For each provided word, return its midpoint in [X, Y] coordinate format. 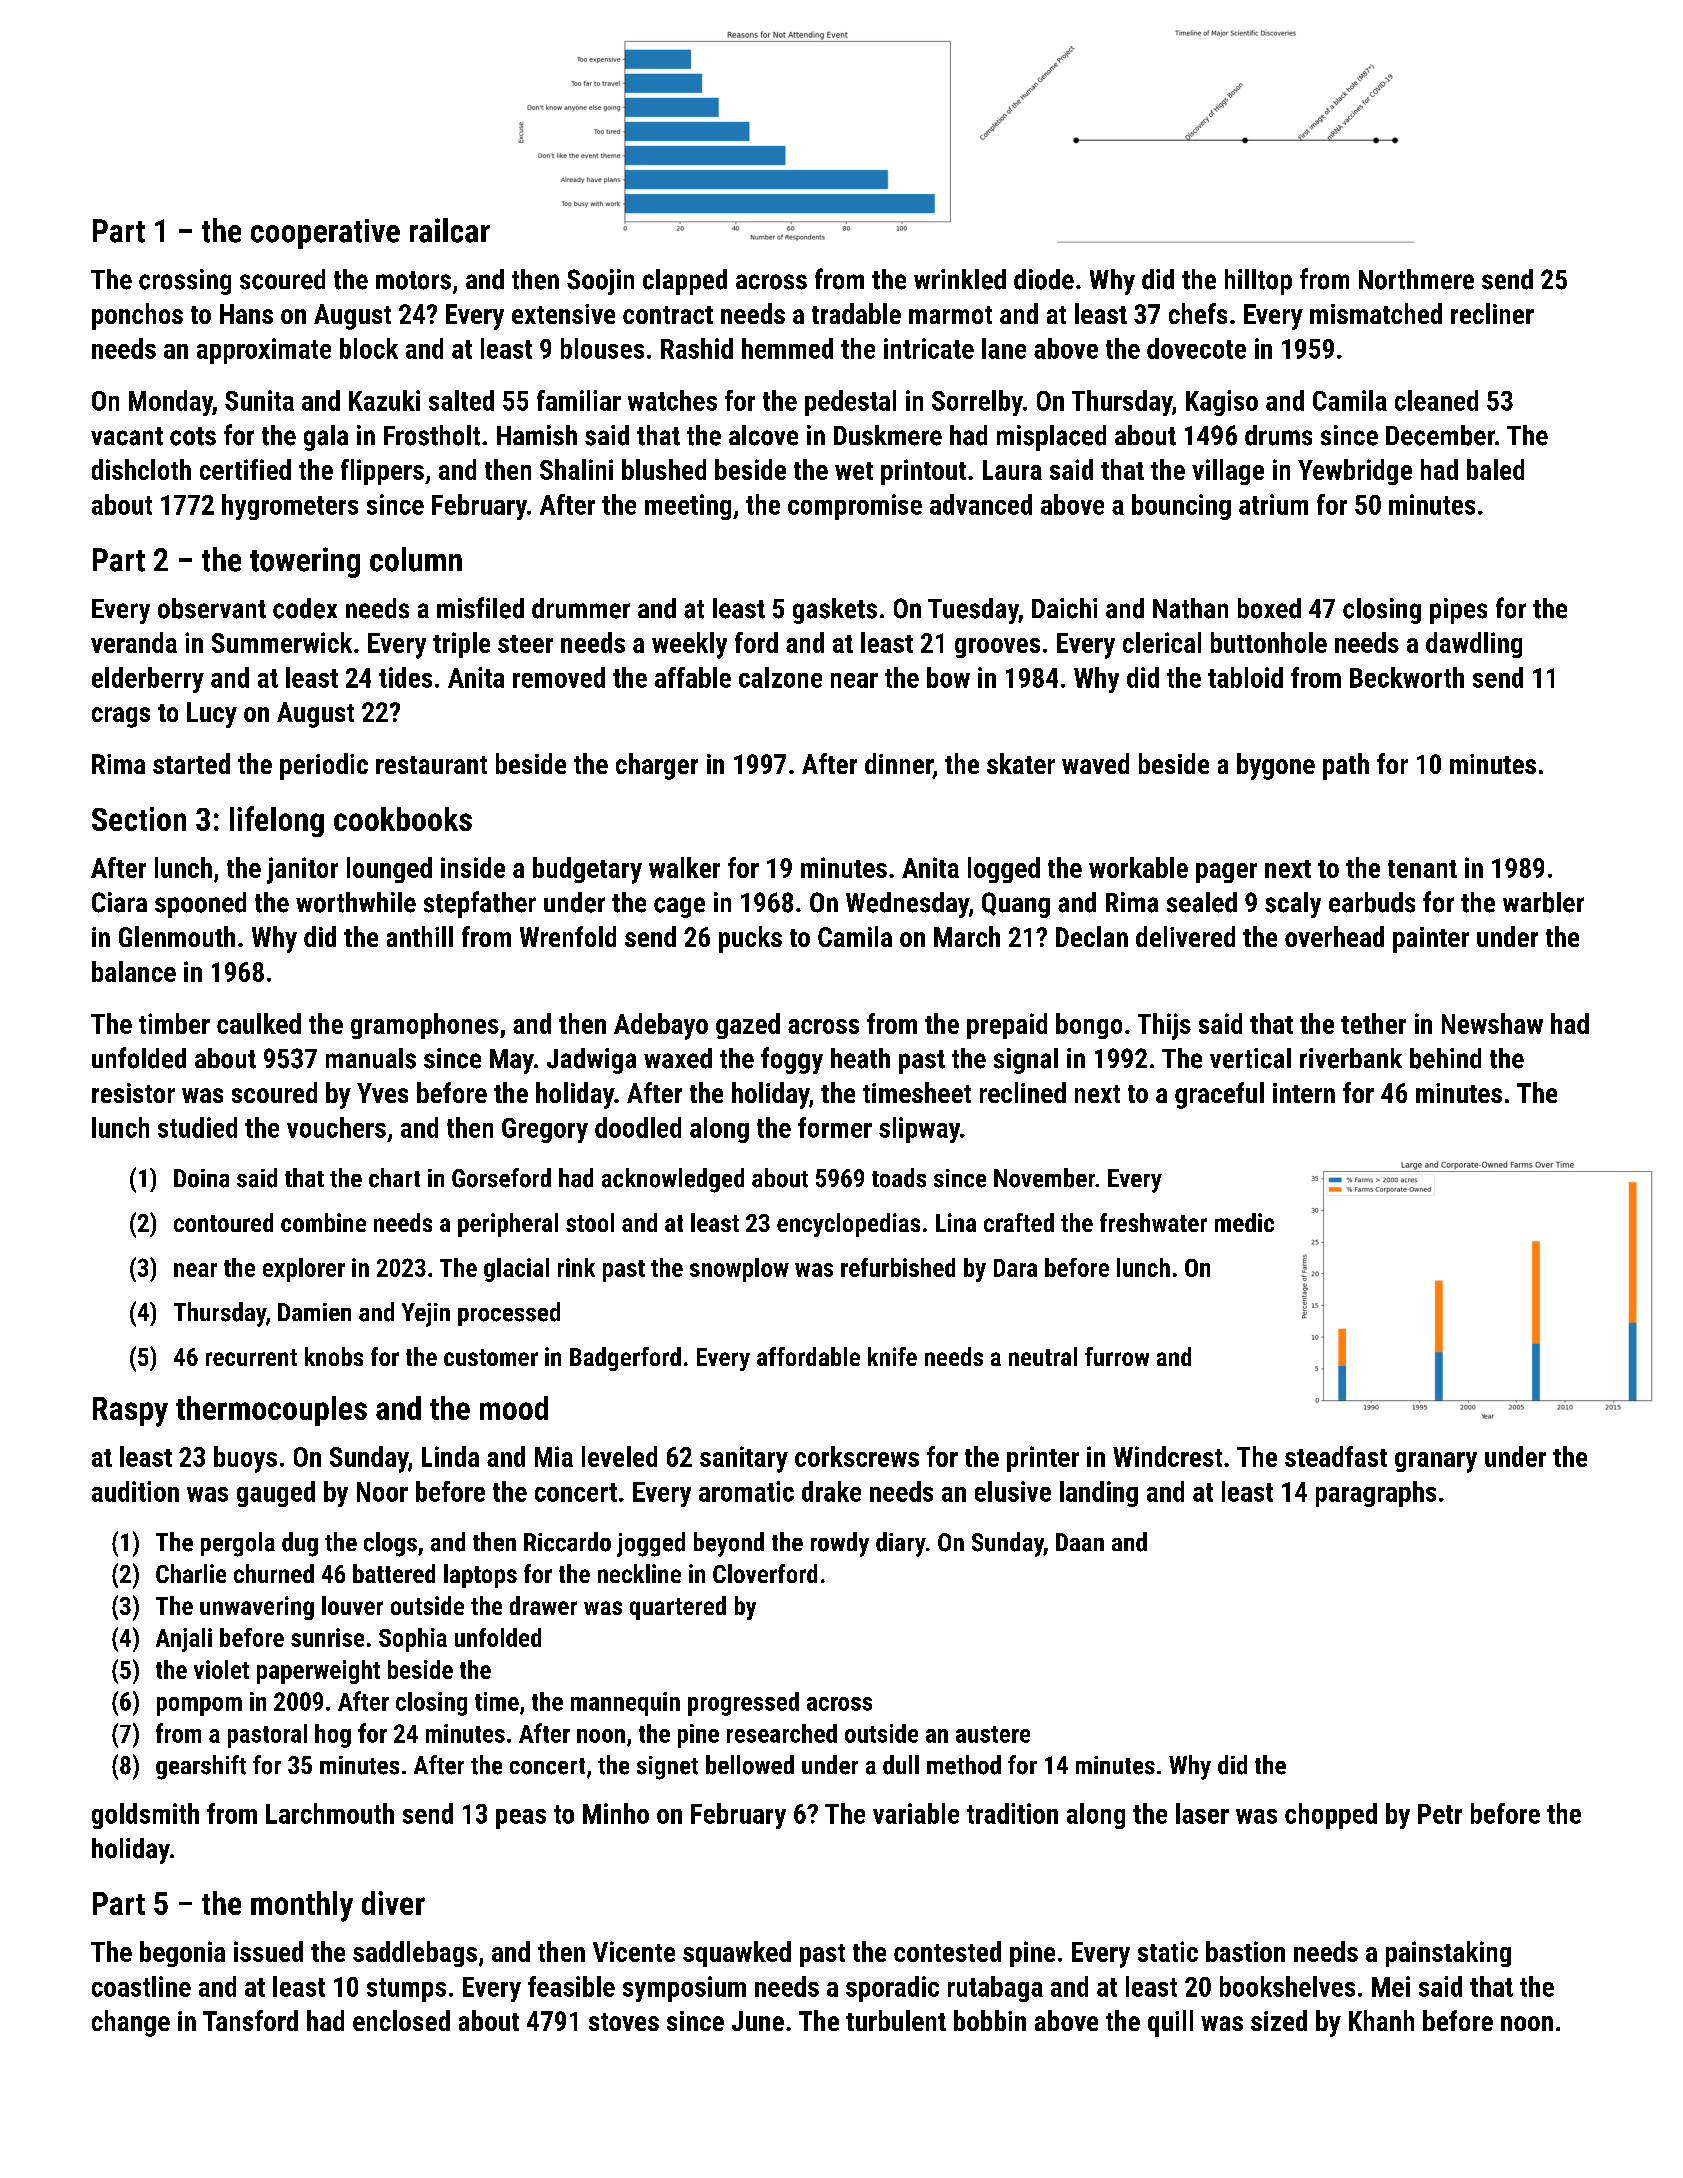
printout [923, 472]
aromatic [746, 1491]
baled [1495, 469]
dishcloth [141, 469]
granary [1436, 1462]
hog [333, 1736]
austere [993, 1734]
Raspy [130, 1412]
